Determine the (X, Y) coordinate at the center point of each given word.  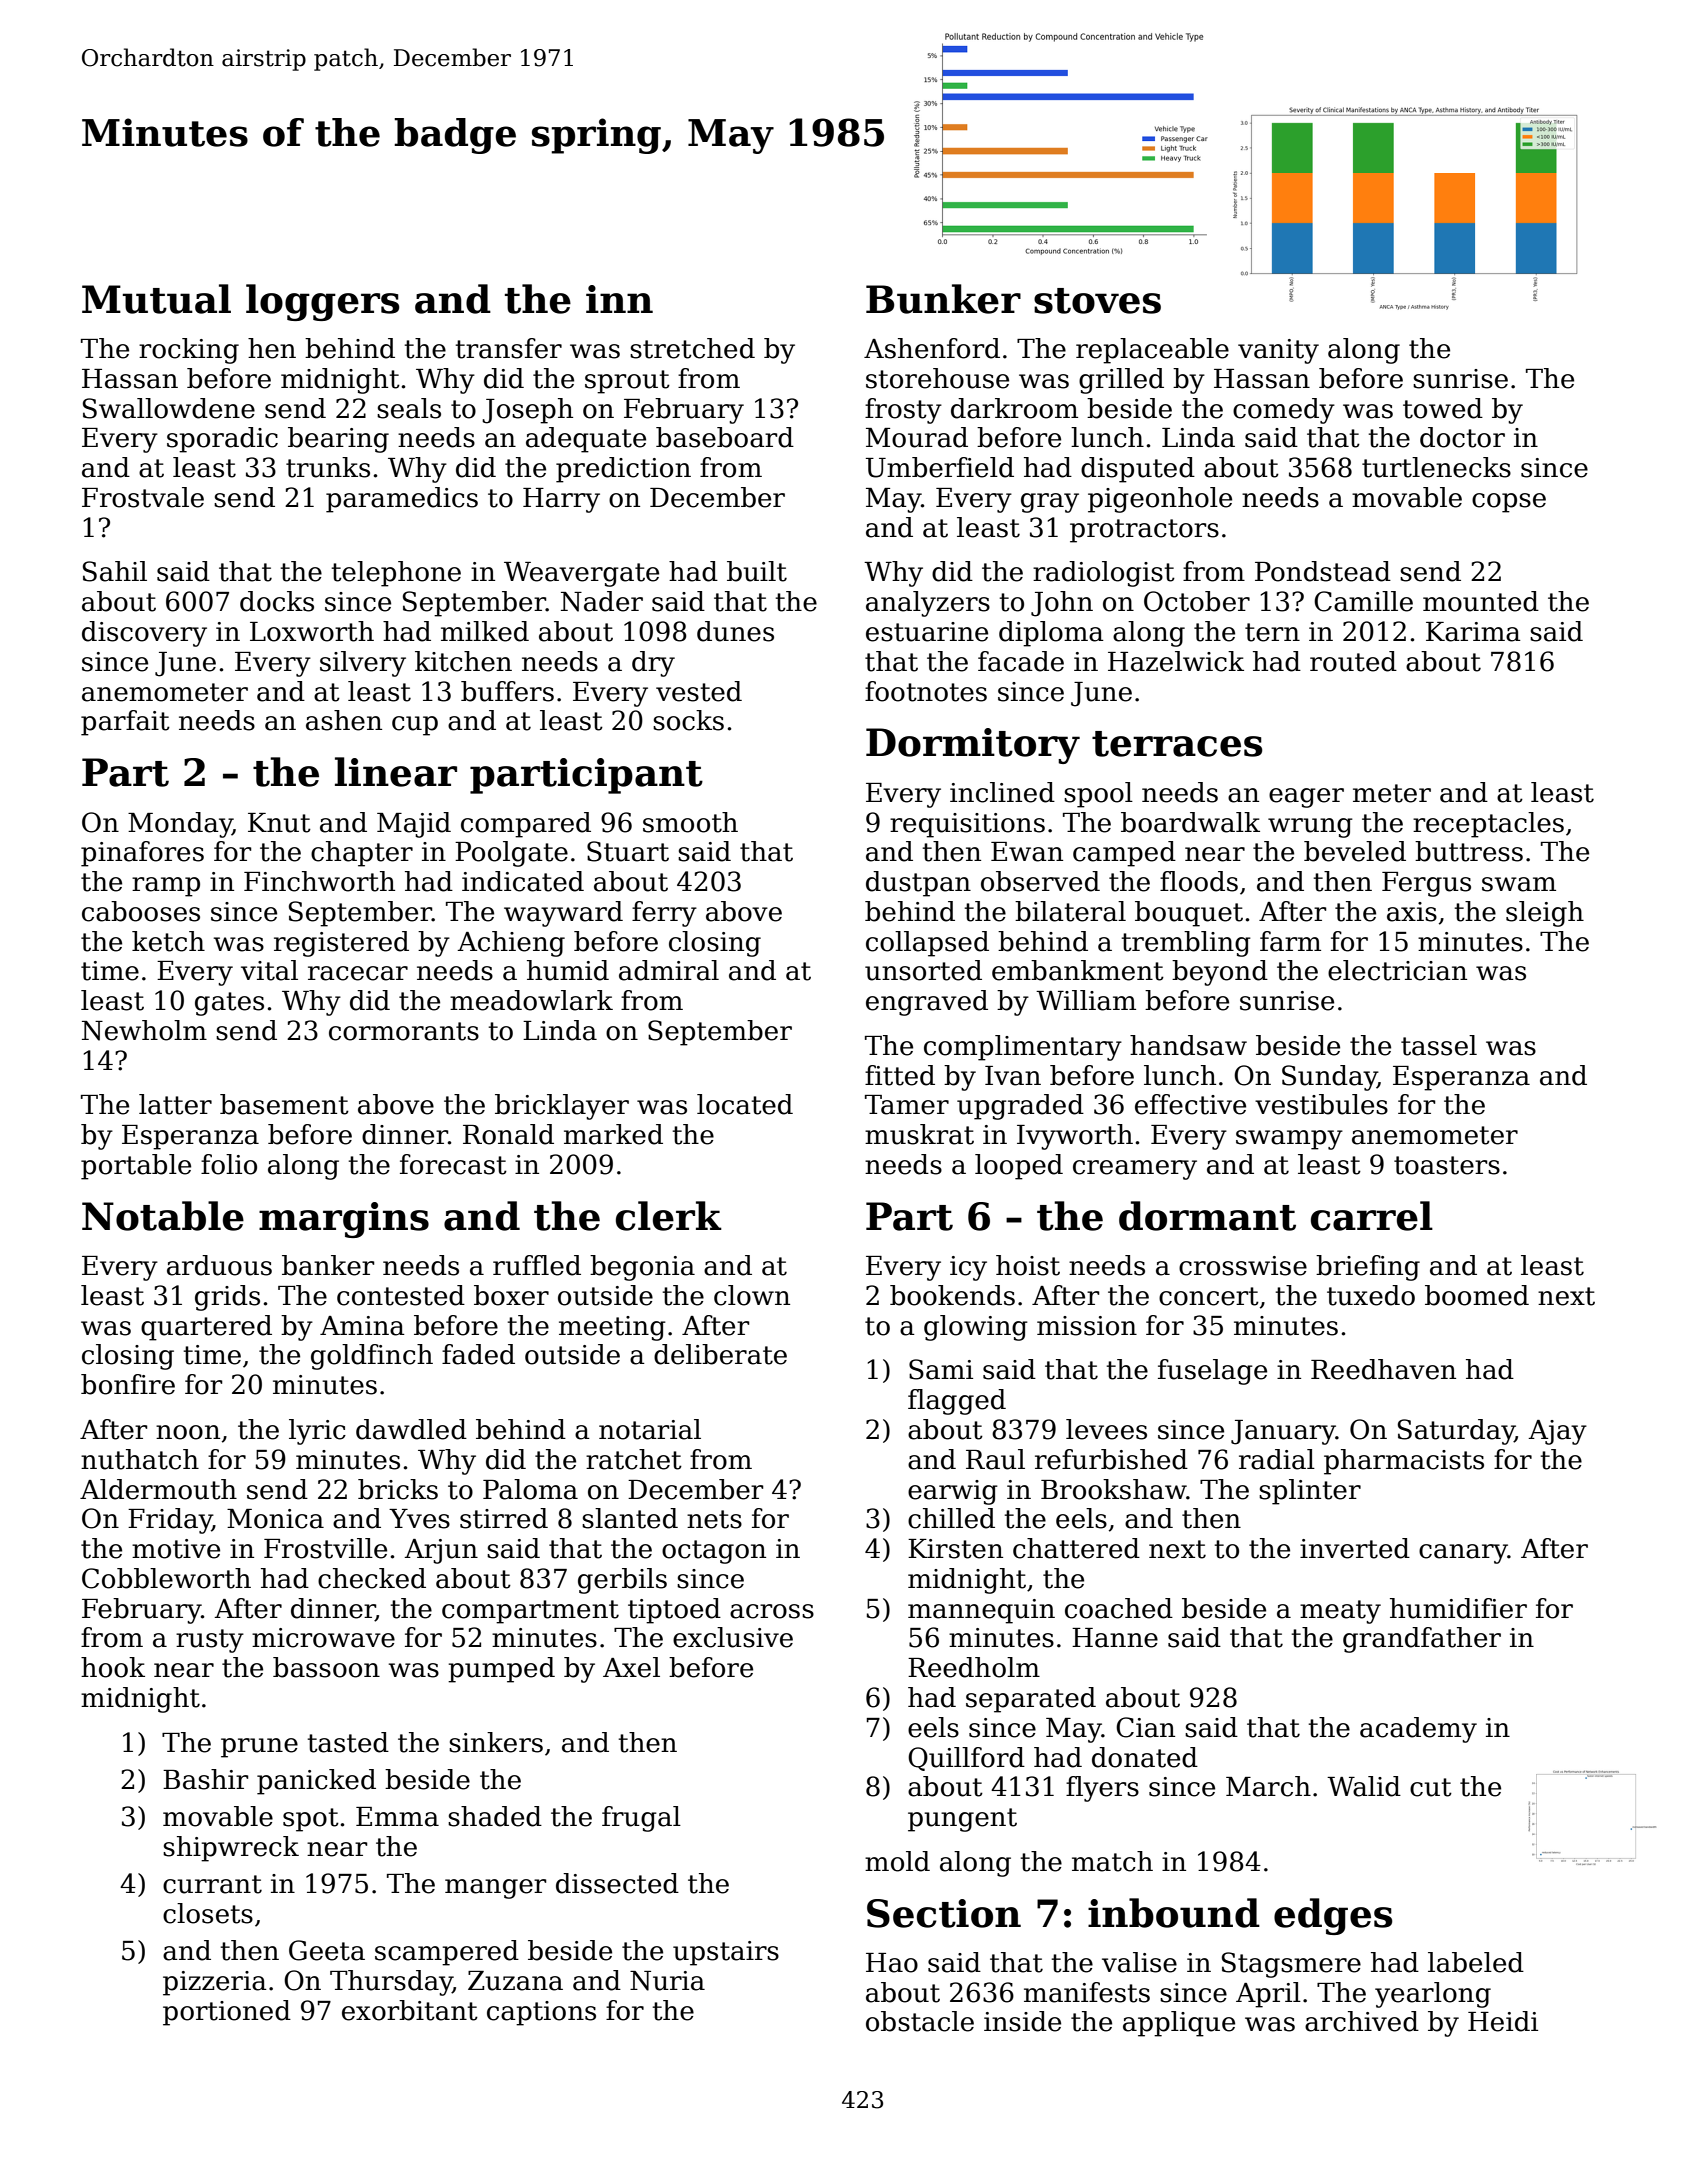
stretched (692, 348)
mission (1087, 1326)
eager (1306, 798)
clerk (669, 1216)
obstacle (920, 2021)
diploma (1051, 634)
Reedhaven (1383, 1369)
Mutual (156, 299)
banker (328, 1265)
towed (1443, 408)
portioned (227, 2013)
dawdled (411, 1429)
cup (415, 726)
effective (1190, 1104)
